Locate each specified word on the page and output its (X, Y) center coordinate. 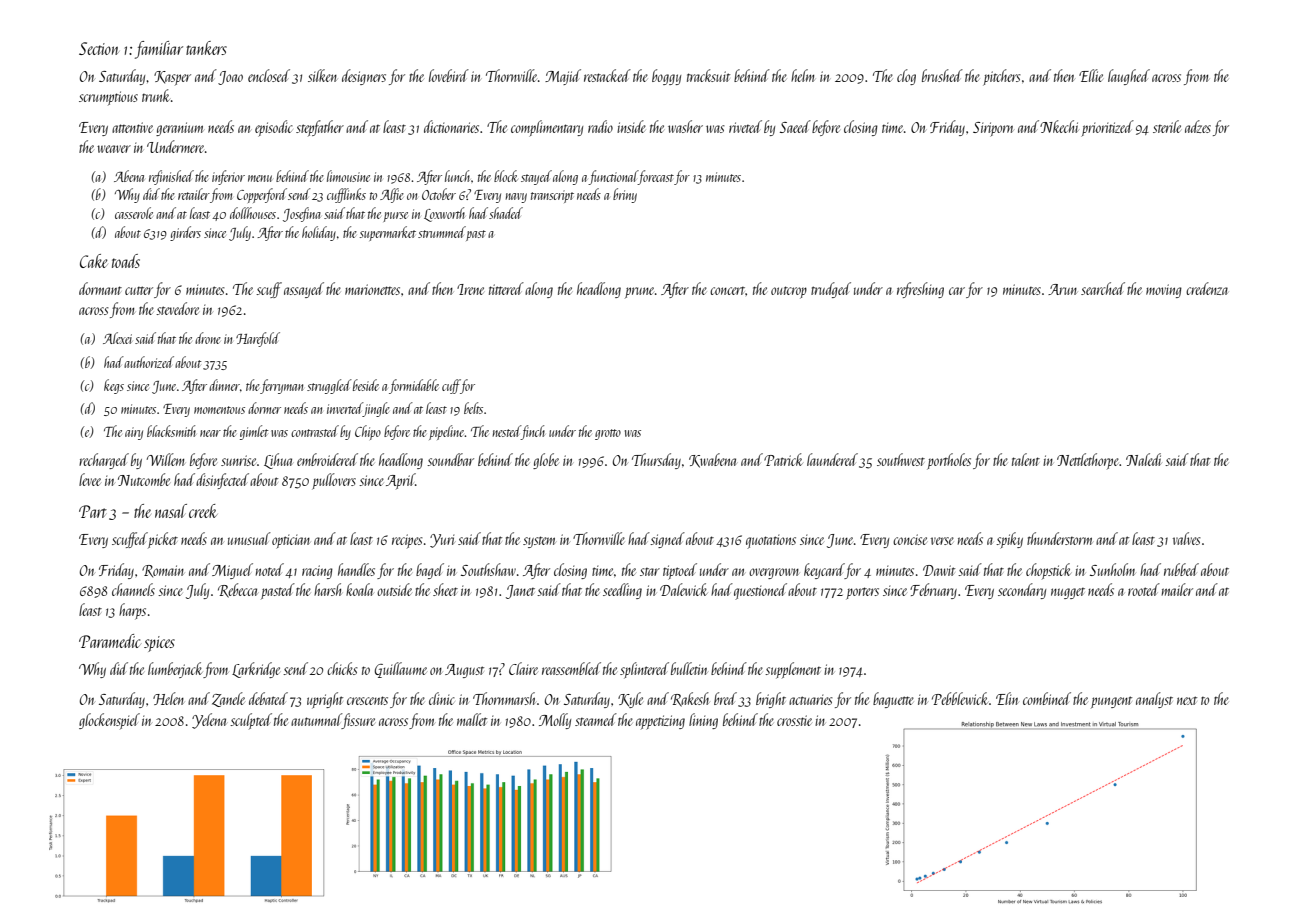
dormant (100, 288)
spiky (1009, 540)
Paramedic (110, 641)
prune (639, 292)
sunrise (238, 460)
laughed (1129, 77)
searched (1103, 288)
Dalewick (683, 589)
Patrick (783, 459)
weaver (114, 149)
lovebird (449, 75)
